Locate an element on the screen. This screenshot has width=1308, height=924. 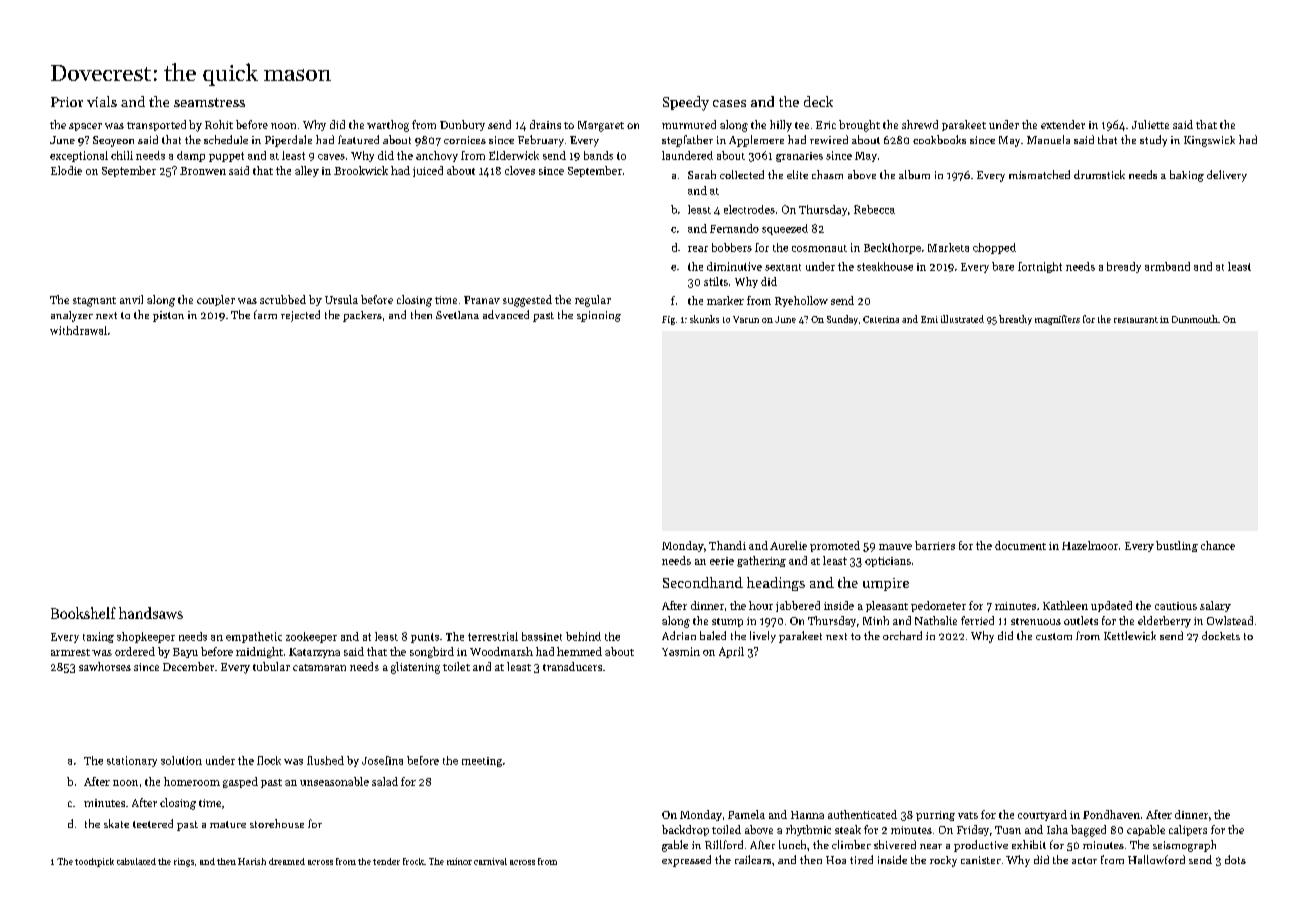
study is located at coordinates (1153, 141).
